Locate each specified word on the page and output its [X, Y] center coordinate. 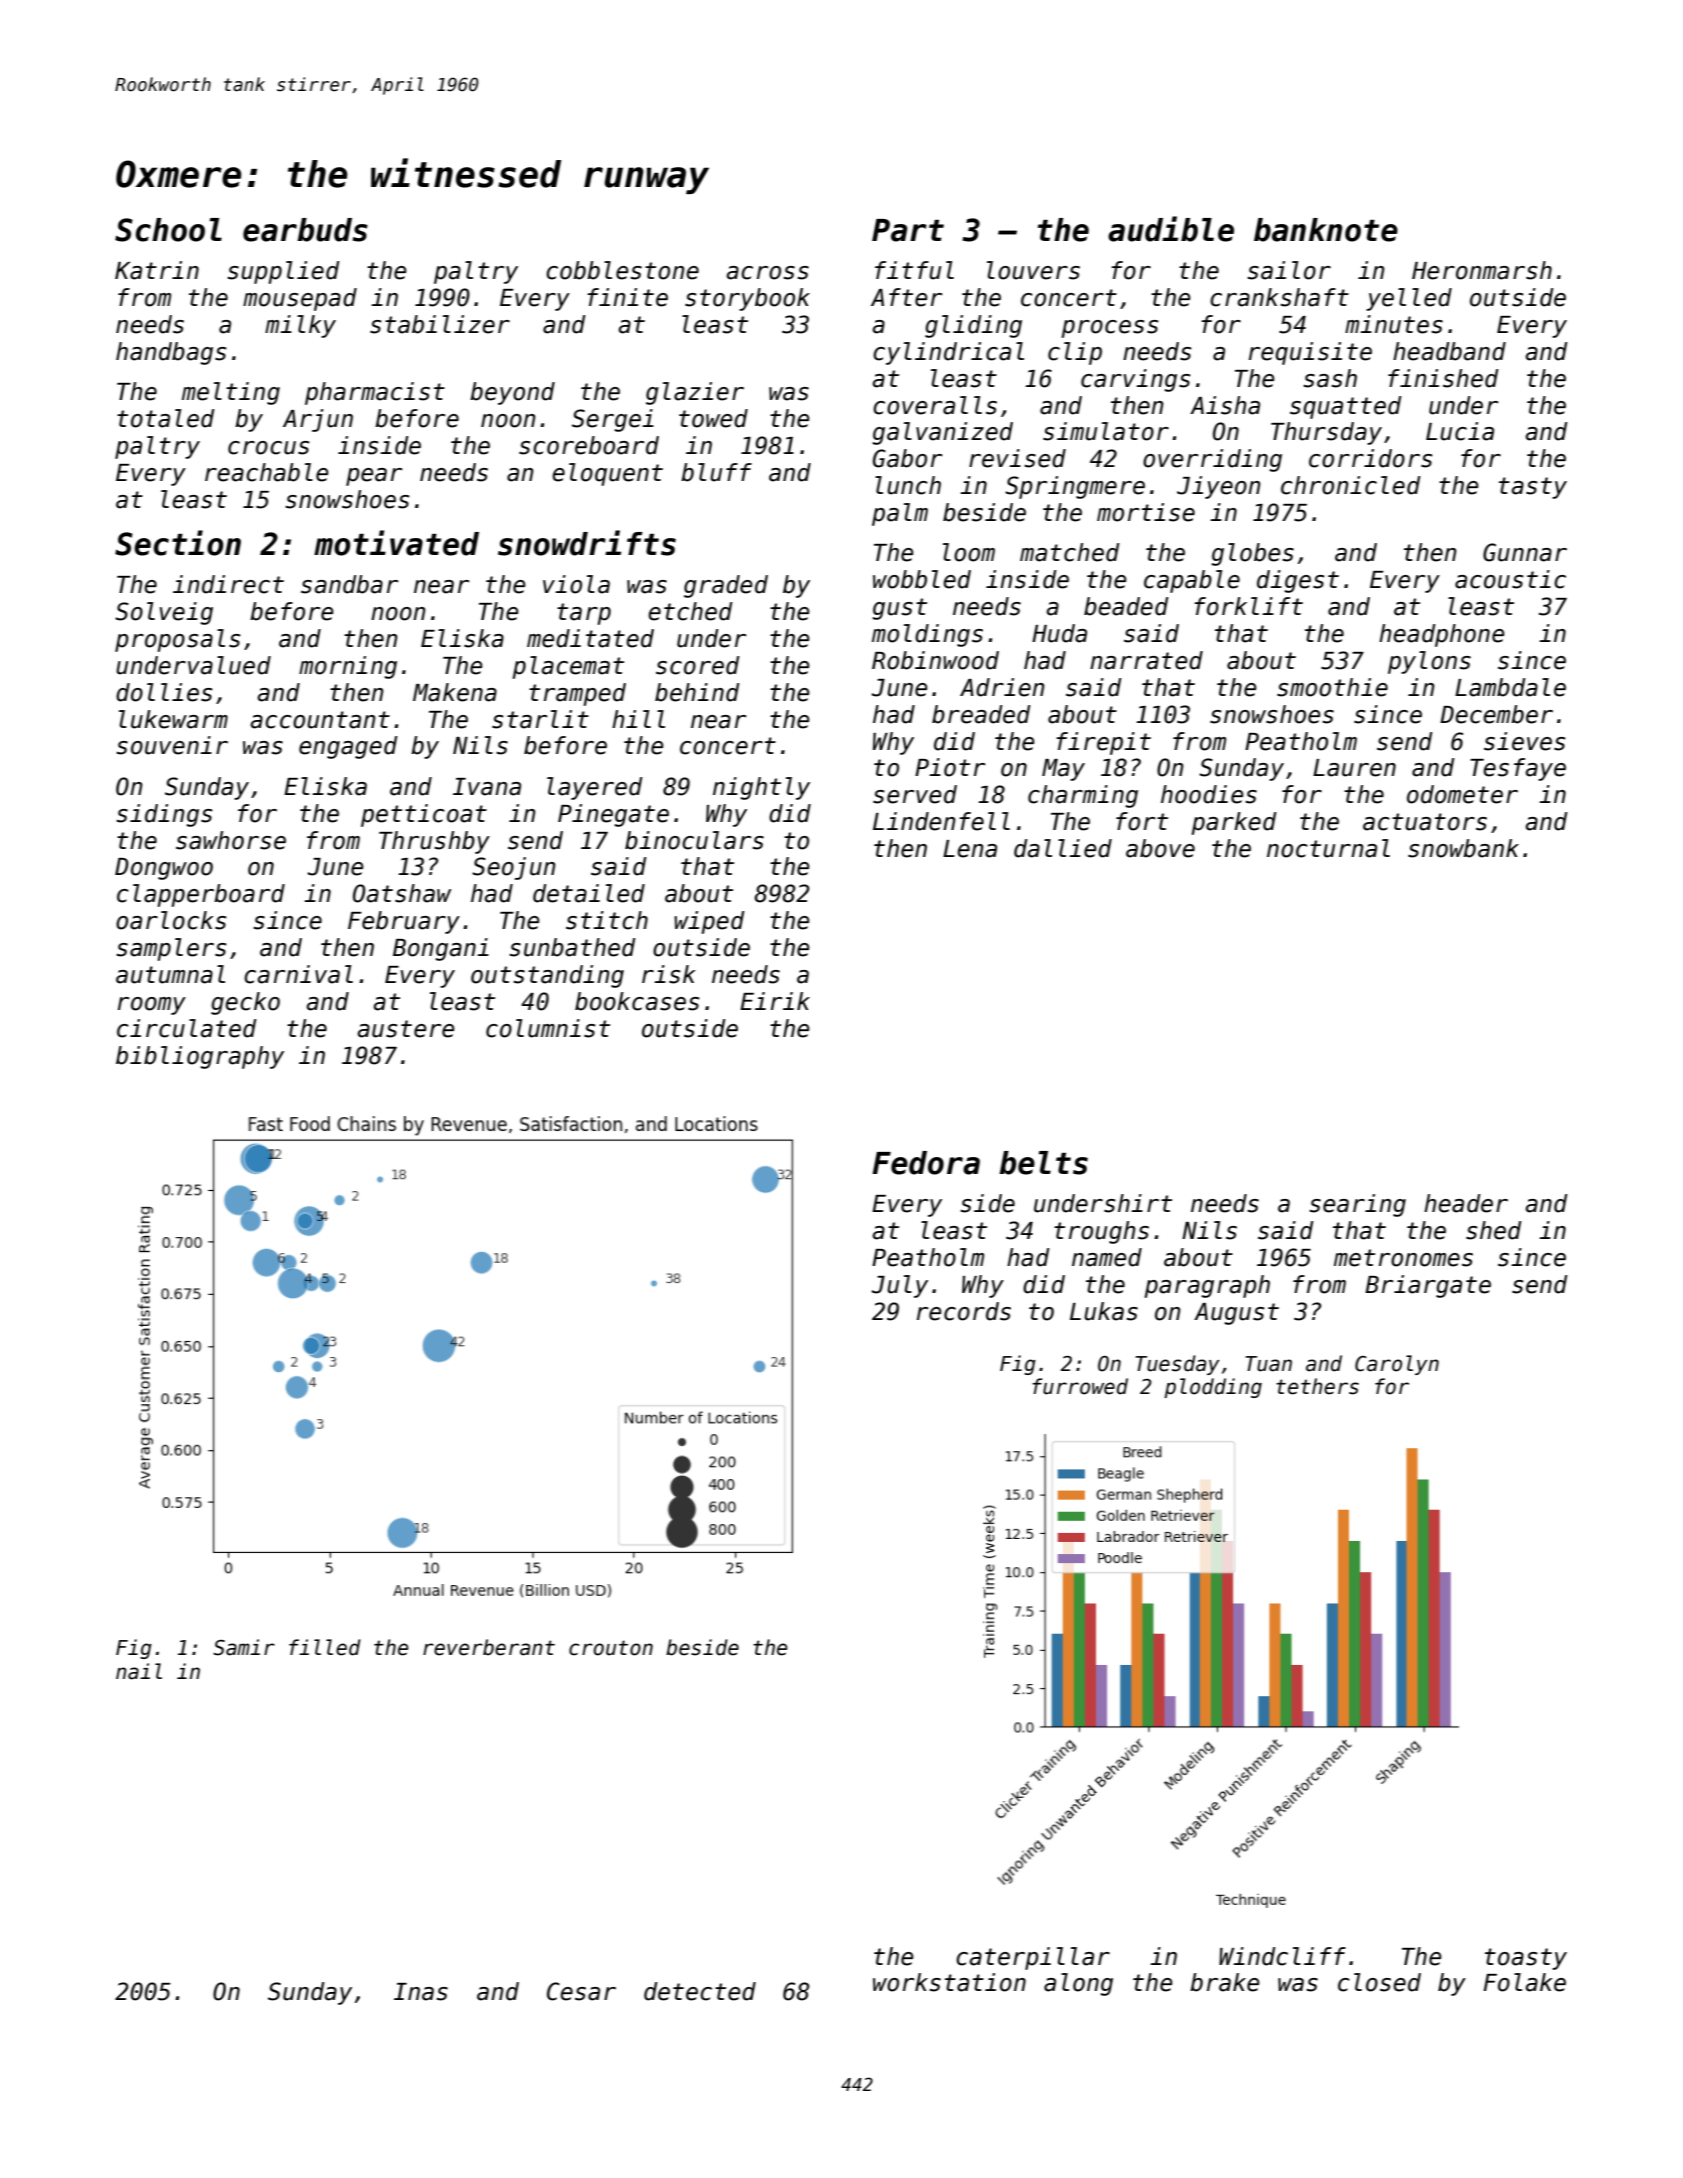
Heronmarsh [1482, 270]
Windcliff [1282, 1956]
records [964, 1311]
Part [908, 230]
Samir [244, 1647]
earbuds [305, 230]
